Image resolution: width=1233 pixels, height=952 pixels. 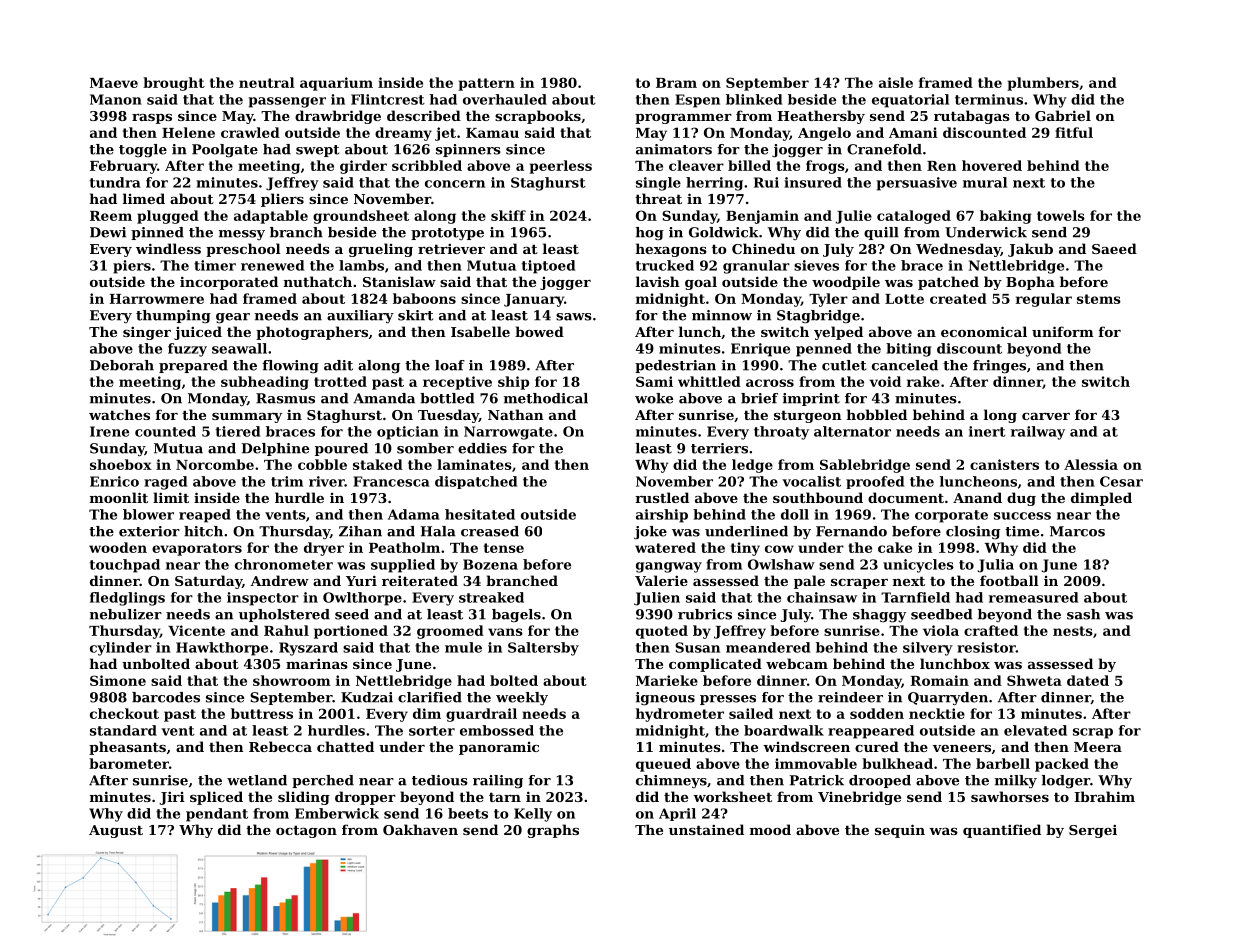 I want to click on plumbers, so click(x=1043, y=84).
